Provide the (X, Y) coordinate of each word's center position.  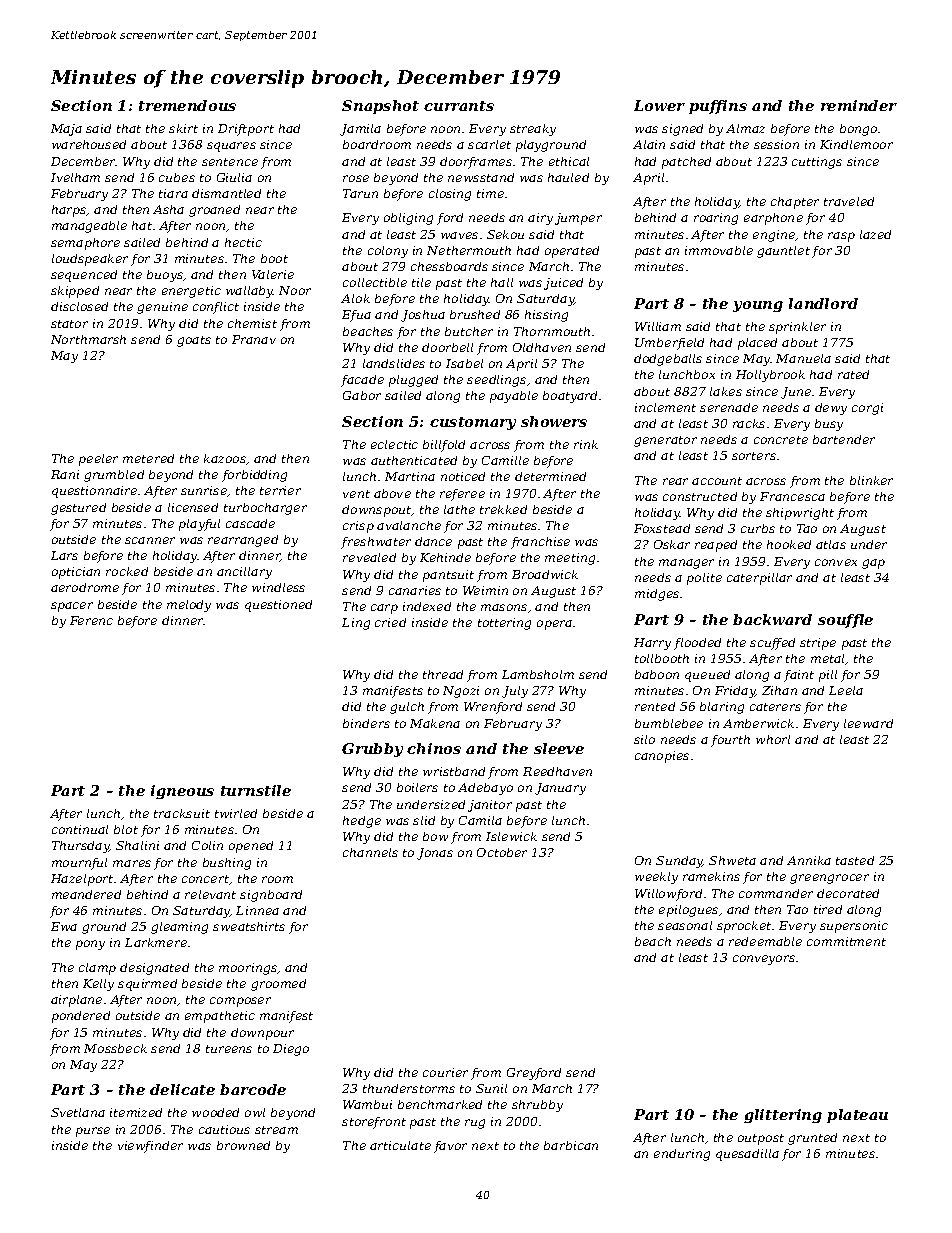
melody (189, 606)
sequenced (84, 276)
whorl (773, 739)
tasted (855, 860)
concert (205, 879)
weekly (656, 878)
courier (445, 1072)
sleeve (559, 748)
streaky (533, 130)
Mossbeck (115, 1048)
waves (459, 235)
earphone (773, 219)
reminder (859, 105)
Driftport (246, 130)
